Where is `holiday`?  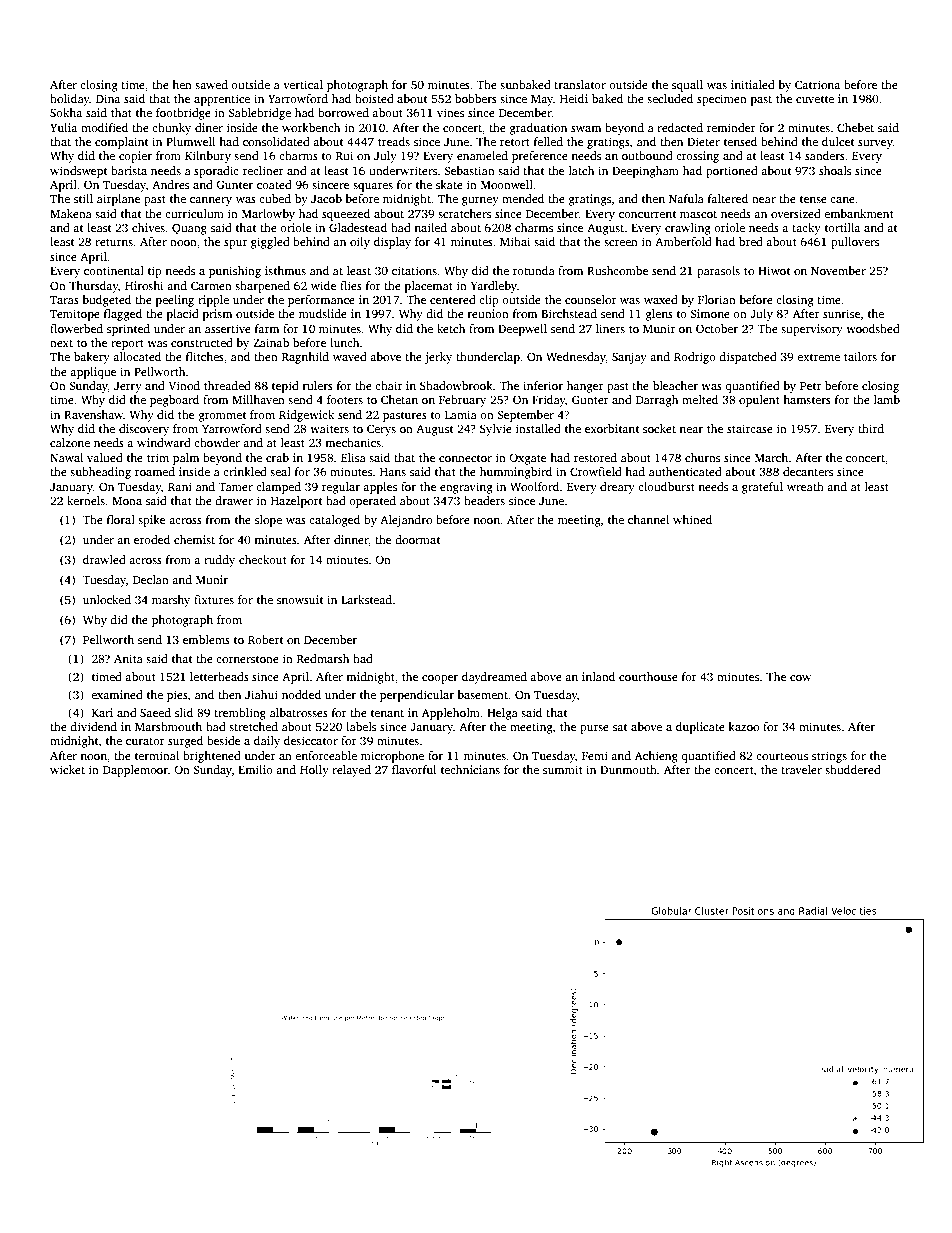
holiday is located at coordinates (70, 100).
